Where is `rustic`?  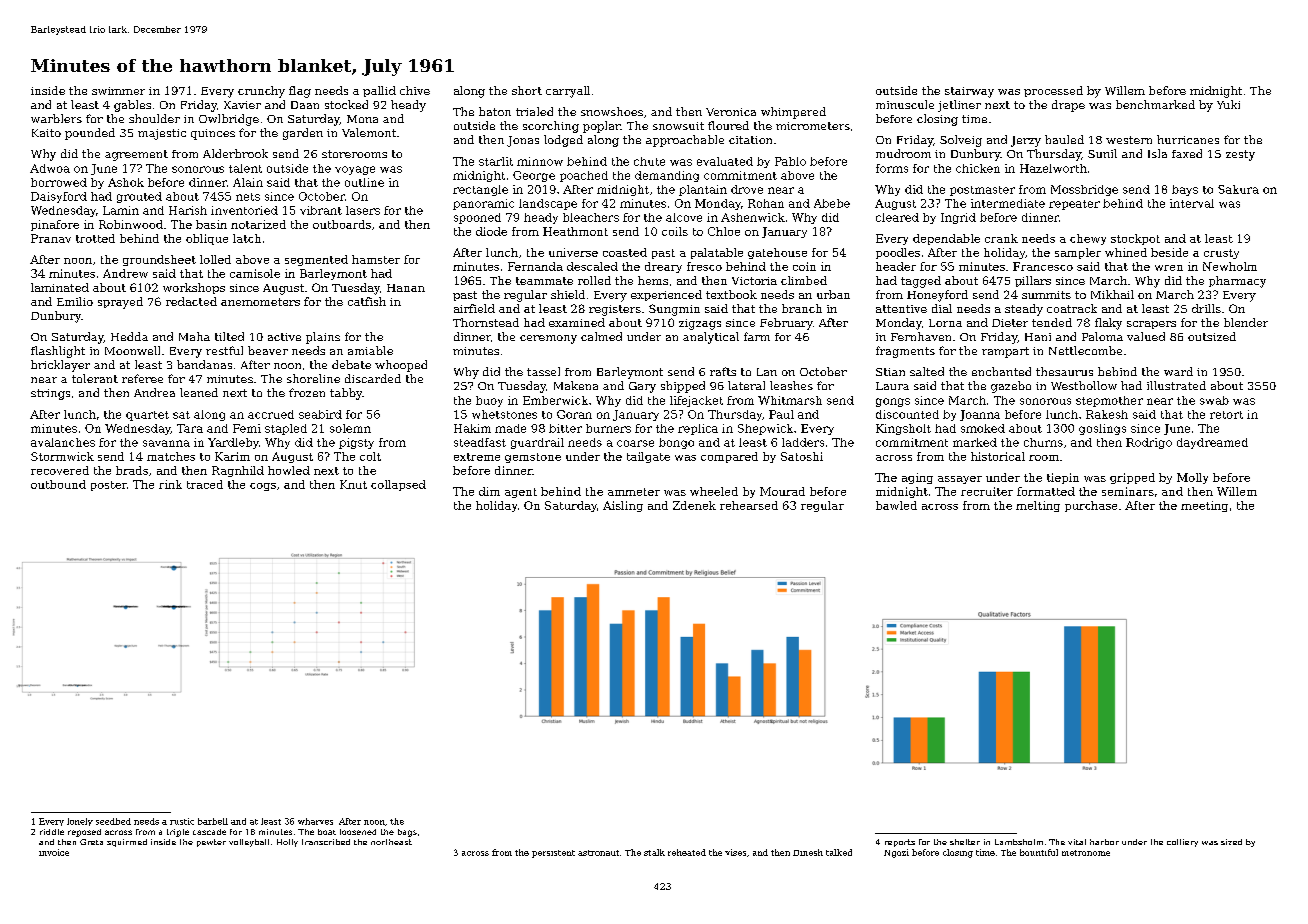 rustic is located at coordinates (182, 821).
